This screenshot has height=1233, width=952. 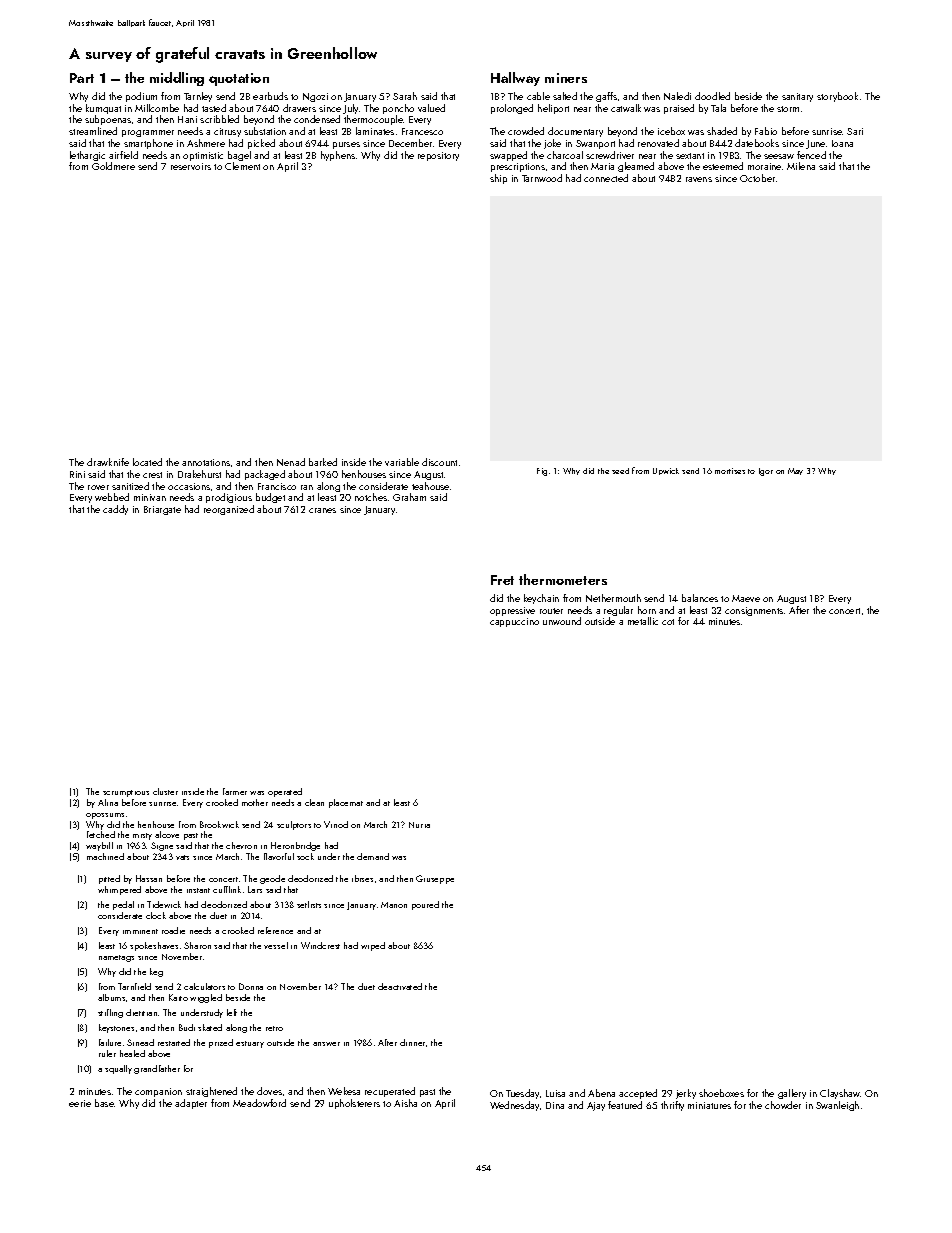 What do you see at coordinates (596, 1106) in the screenshot?
I see `Ajay` at bounding box center [596, 1106].
